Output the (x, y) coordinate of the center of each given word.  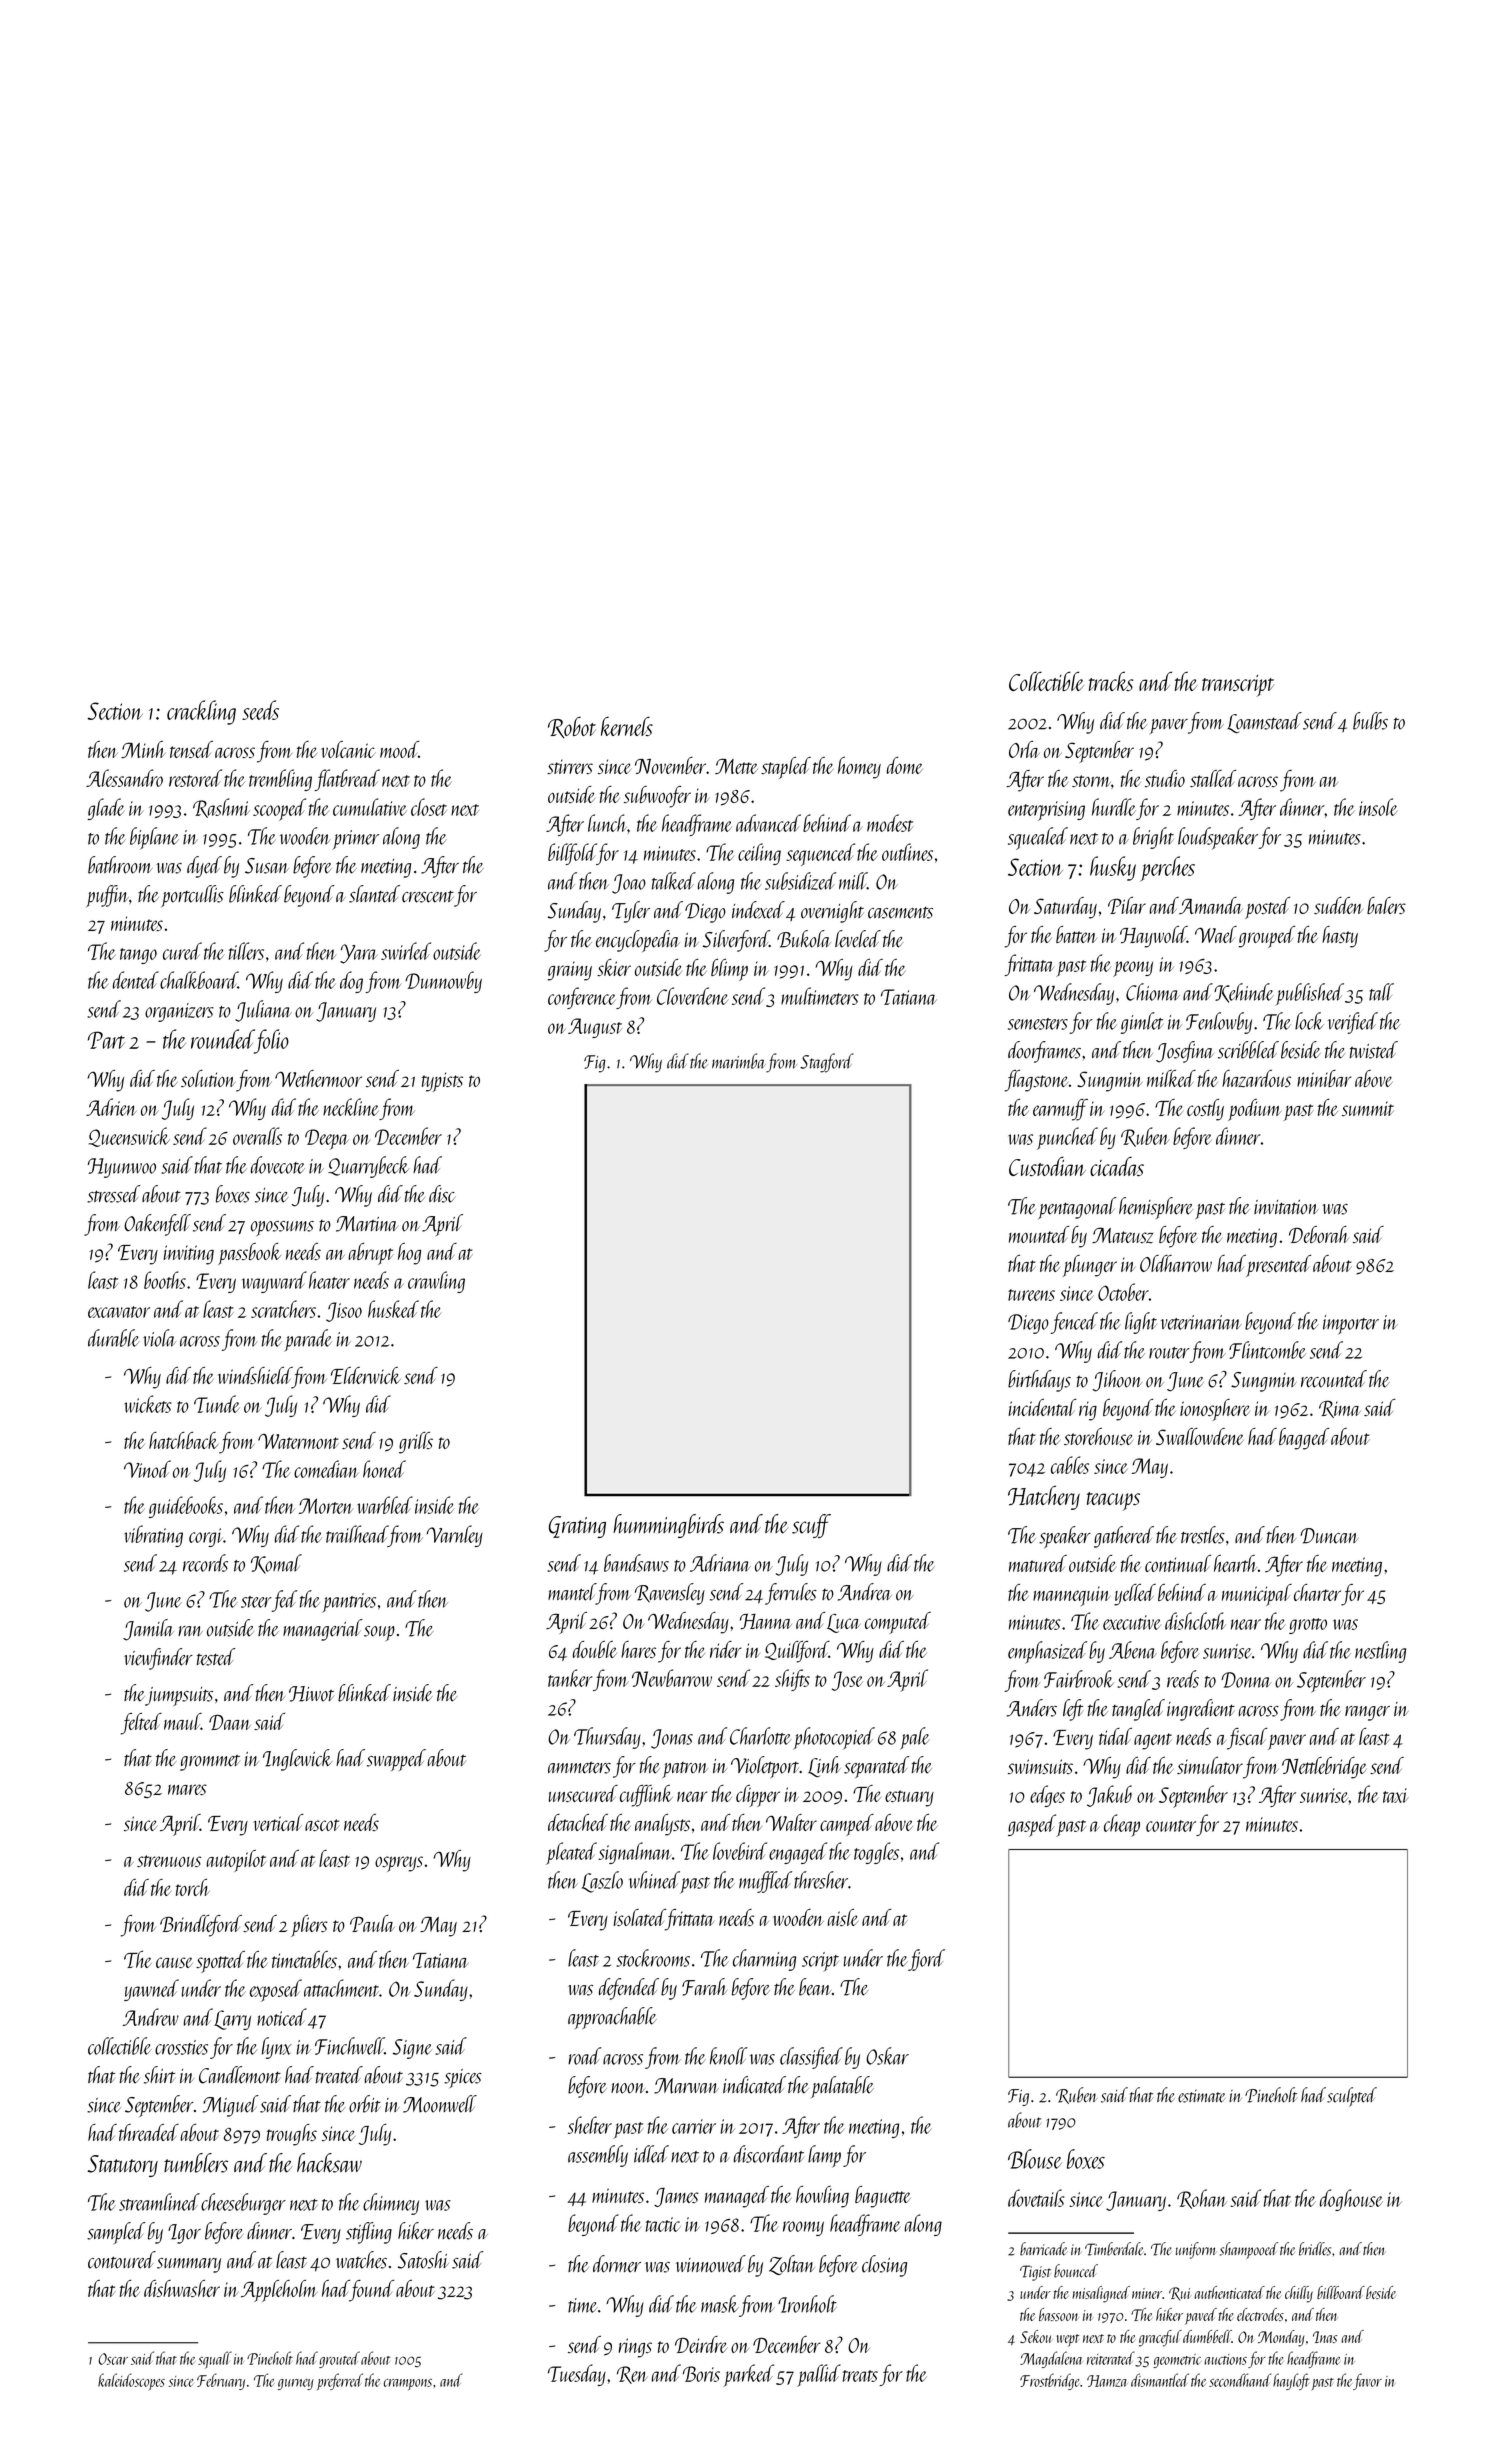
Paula (372, 1923)
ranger (1367, 1713)
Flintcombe (1267, 1350)
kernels (627, 726)
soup (379, 1633)
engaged (798, 1853)
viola (159, 1338)
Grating (577, 1527)
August (595, 1028)
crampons (408, 2384)
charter (1317, 1592)
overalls (257, 1136)
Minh (143, 749)
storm (1091, 781)
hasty (1340, 937)
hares (638, 1649)
